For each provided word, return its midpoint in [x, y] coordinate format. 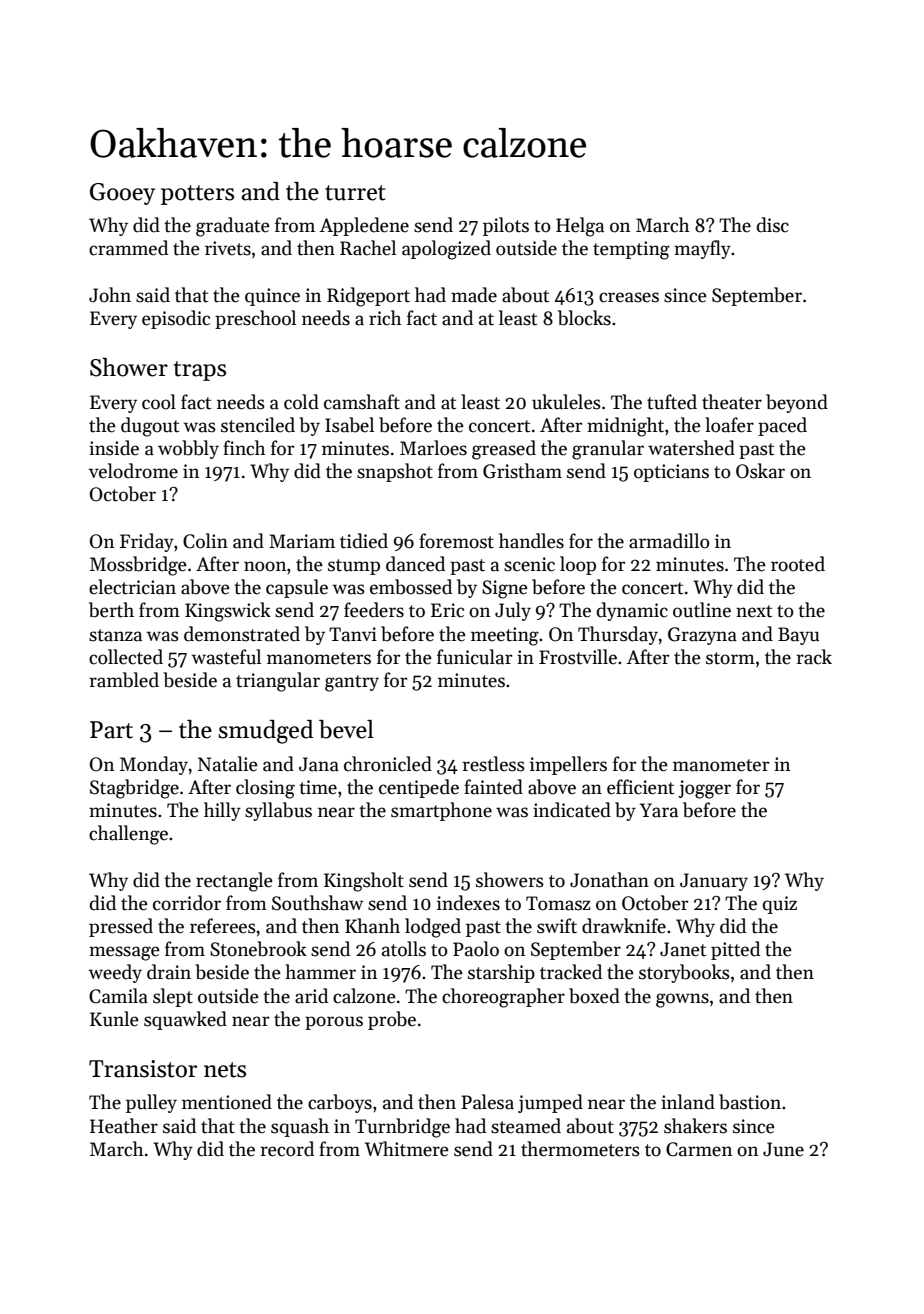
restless [493, 764]
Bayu [798, 636]
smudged [265, 732]
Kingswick [228, 612]
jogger [705, 789]
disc [773, 225]
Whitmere [407, 1149]
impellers [568, 765]
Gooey [122, 194]
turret [355, 193]
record [287, 1149]
